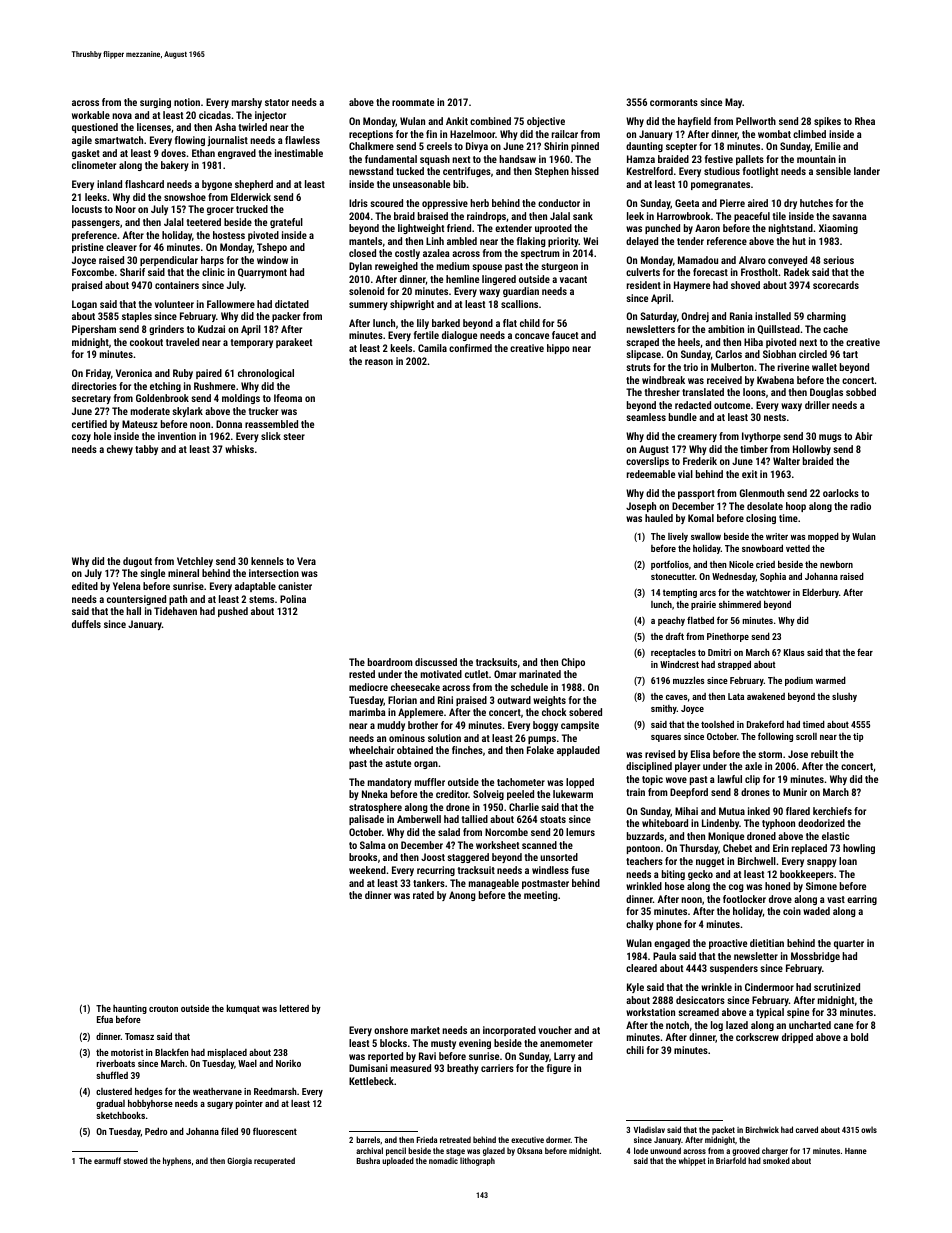 This screenshot has height=1233, width=952. What do you see at coordinates (734, 103) in the screenshot?
I see `May` at bounding box center [734, 103].
